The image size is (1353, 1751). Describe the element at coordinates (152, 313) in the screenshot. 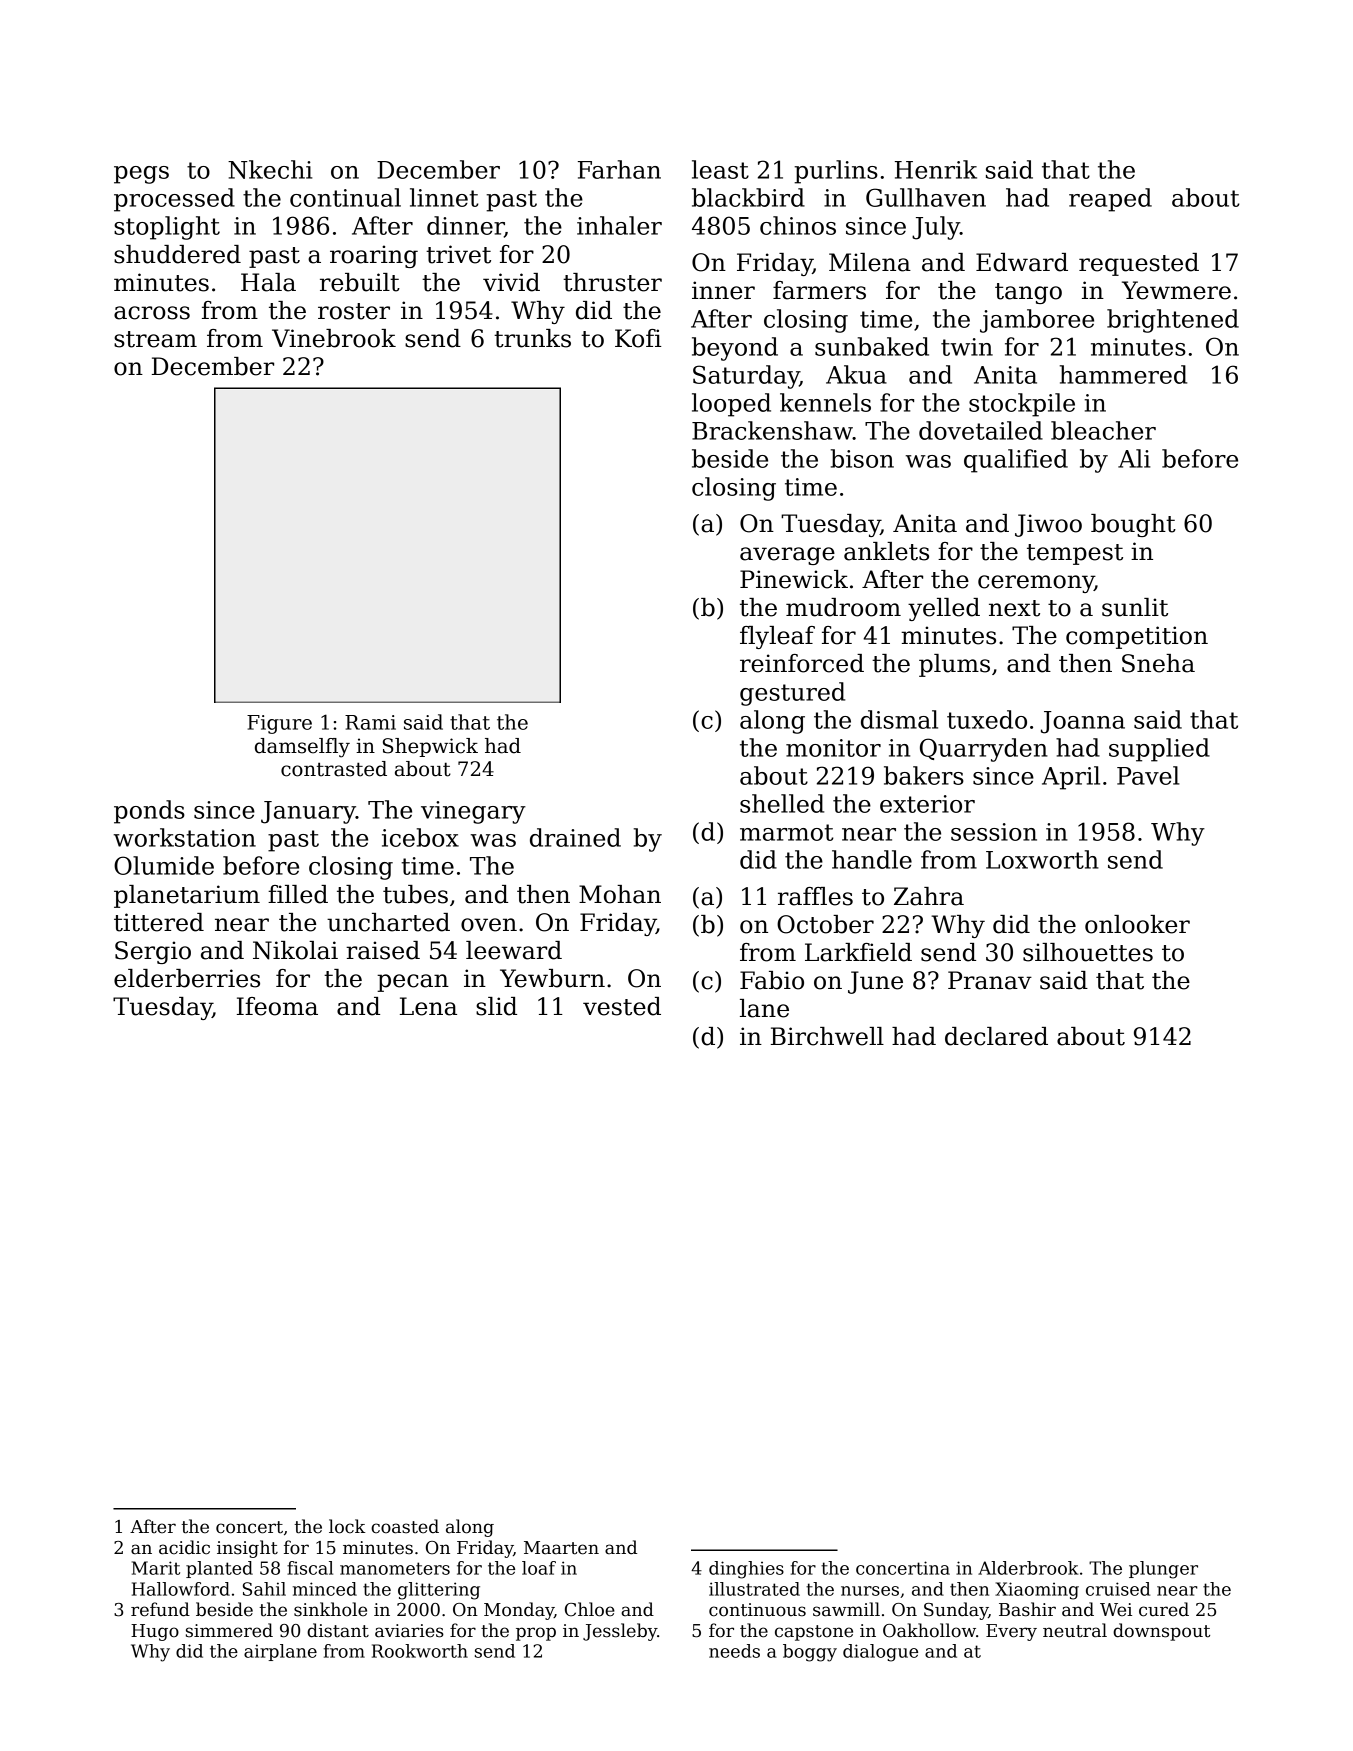

I see `across` at that location.
